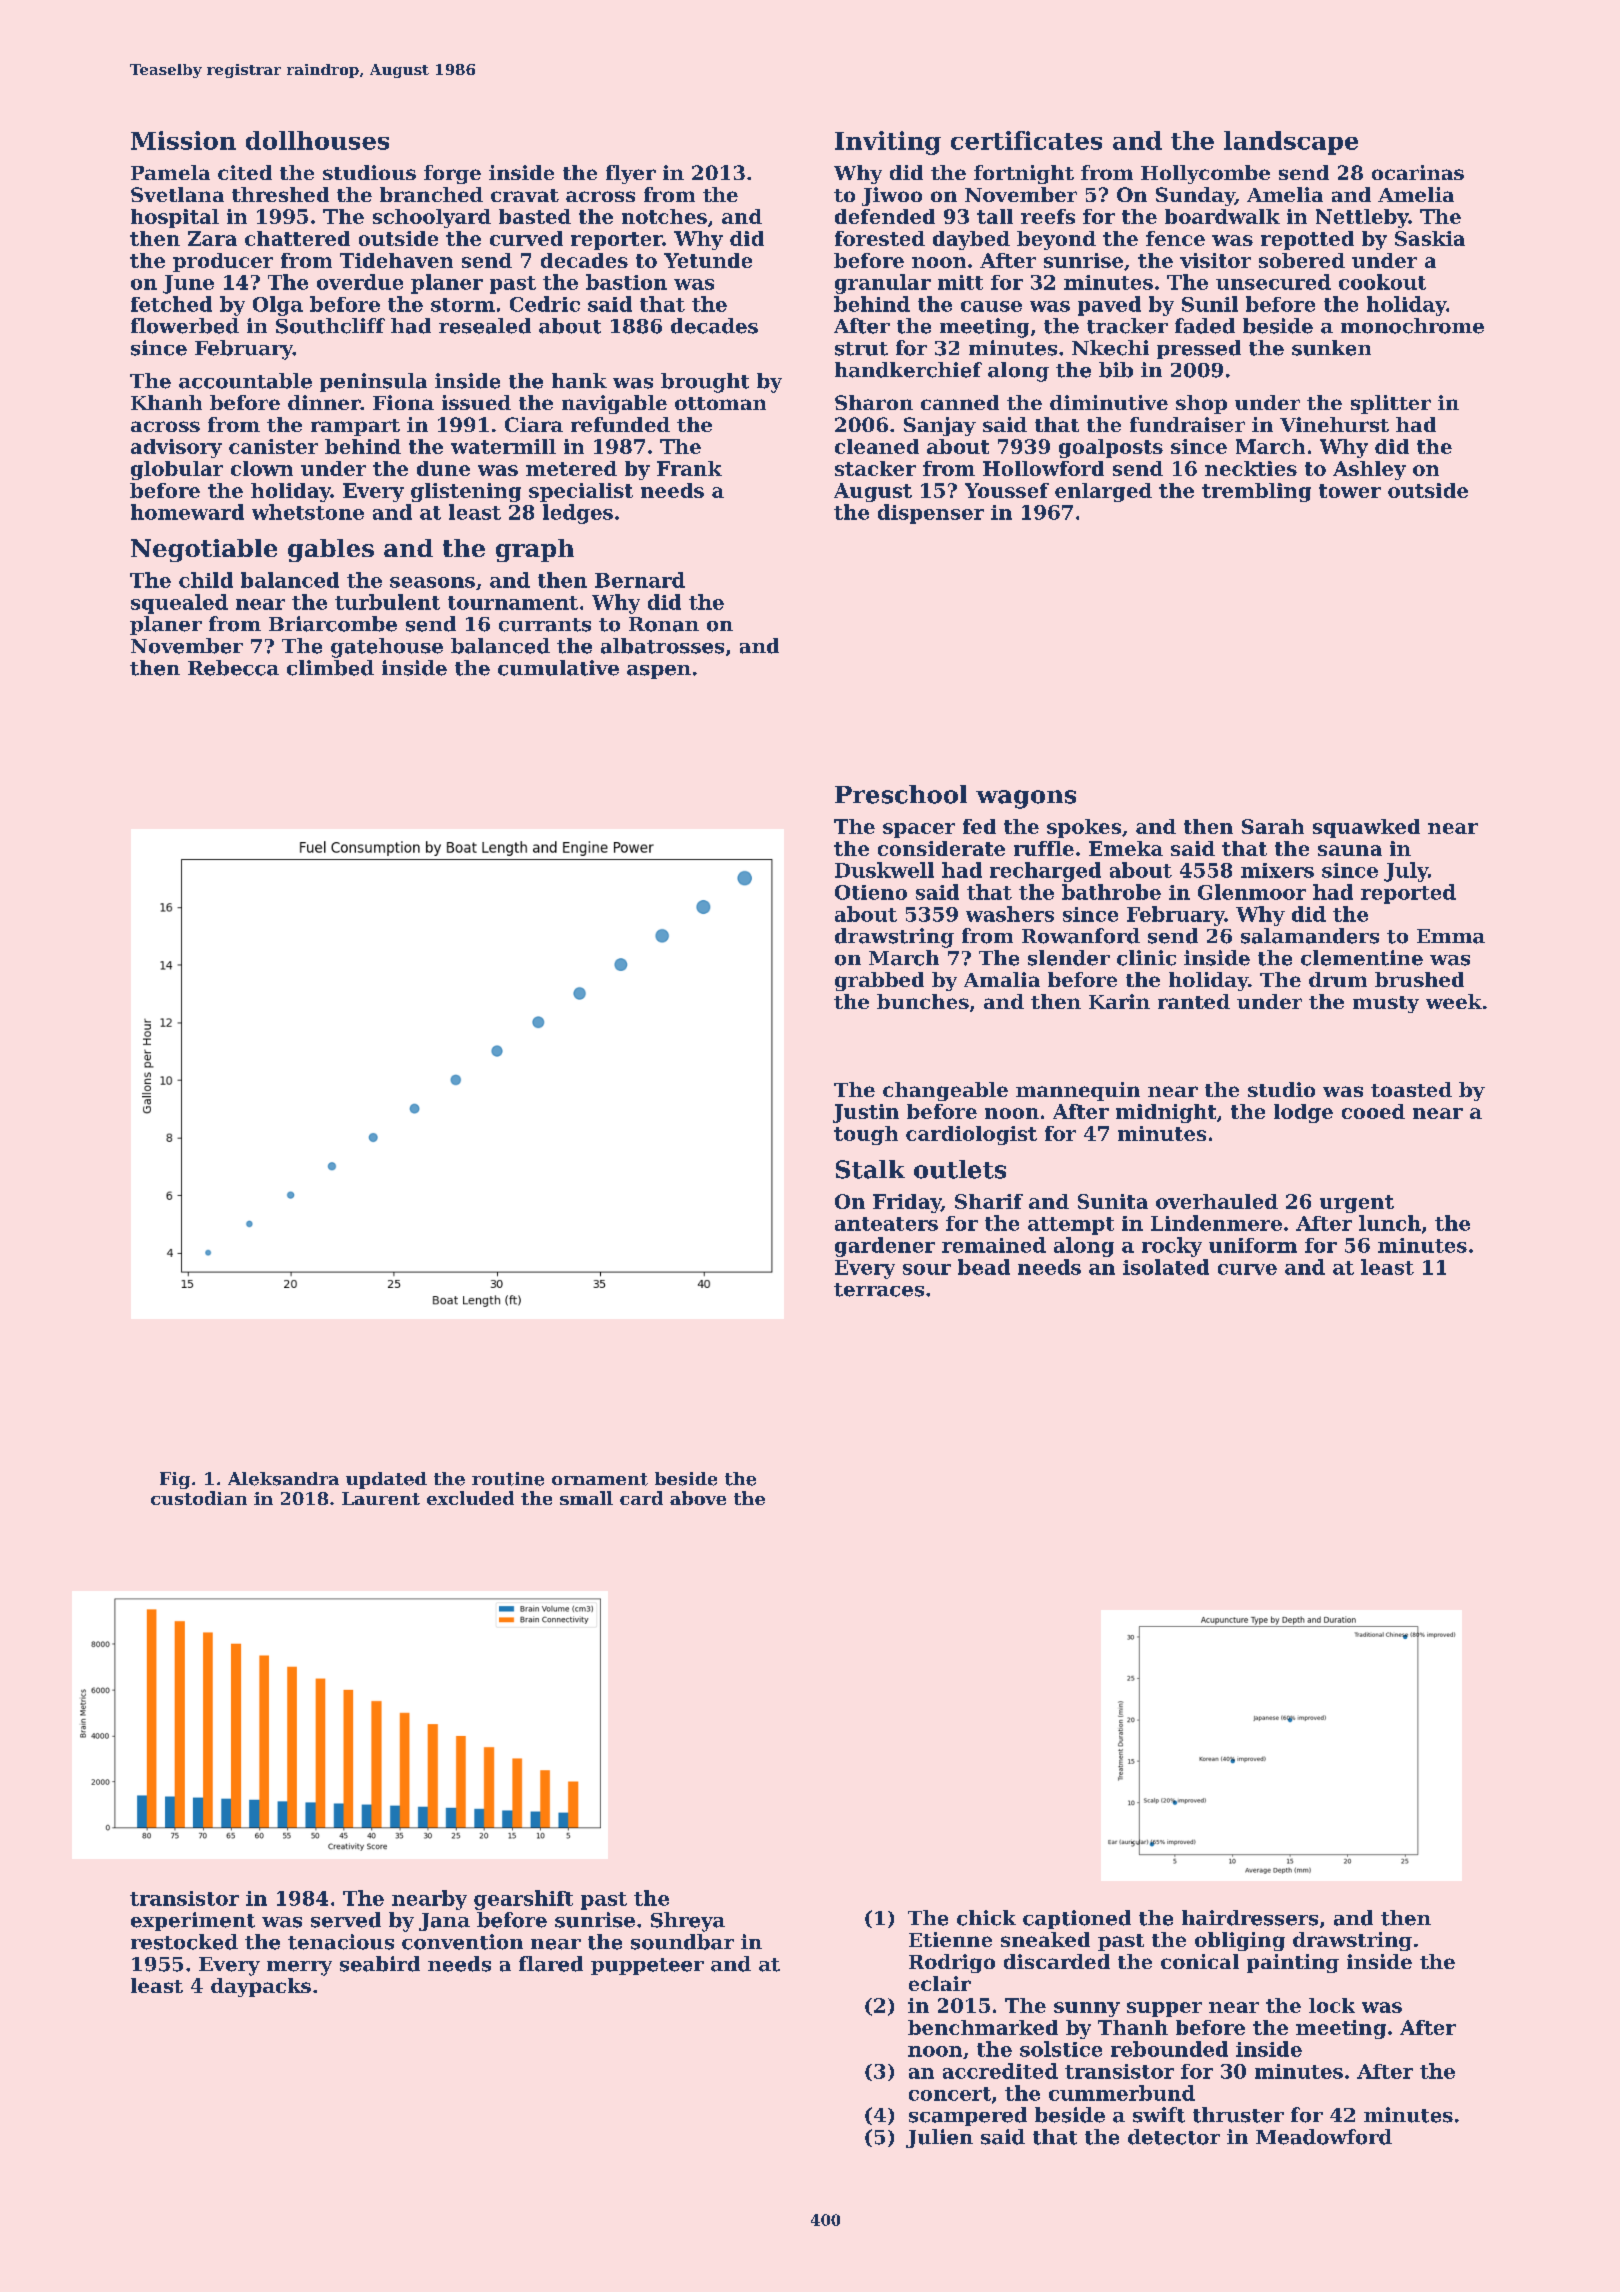 The width and height of the page is (1620, 2292). Describe the element at coordinates (283, 1479) in the page. I see `Aleksandra` at that location.
